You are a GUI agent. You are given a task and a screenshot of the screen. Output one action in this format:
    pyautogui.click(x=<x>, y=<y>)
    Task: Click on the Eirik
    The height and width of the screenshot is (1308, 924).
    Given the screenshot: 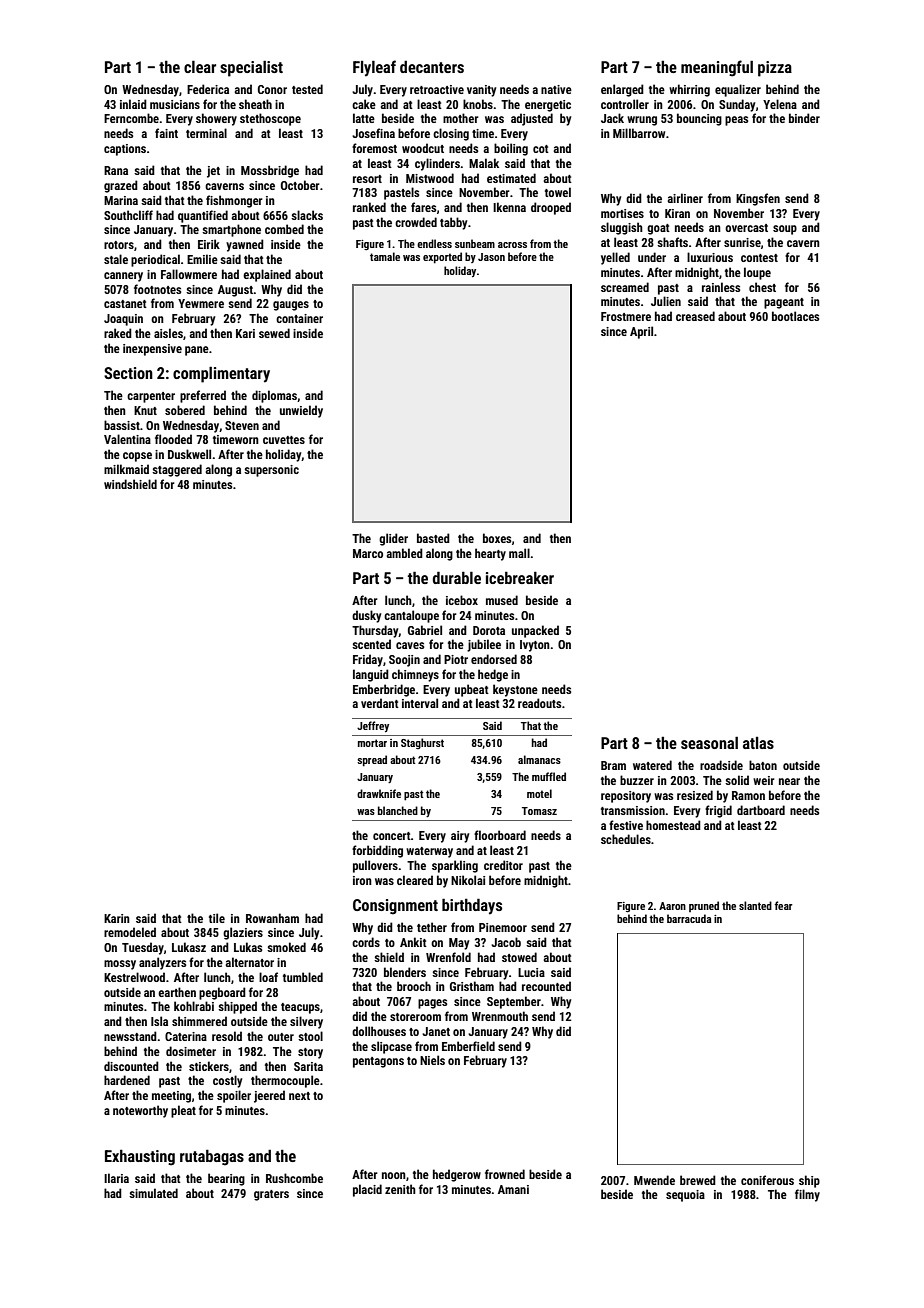 What is the action you would take?
    pyautogui.click(x=209, y=244)
